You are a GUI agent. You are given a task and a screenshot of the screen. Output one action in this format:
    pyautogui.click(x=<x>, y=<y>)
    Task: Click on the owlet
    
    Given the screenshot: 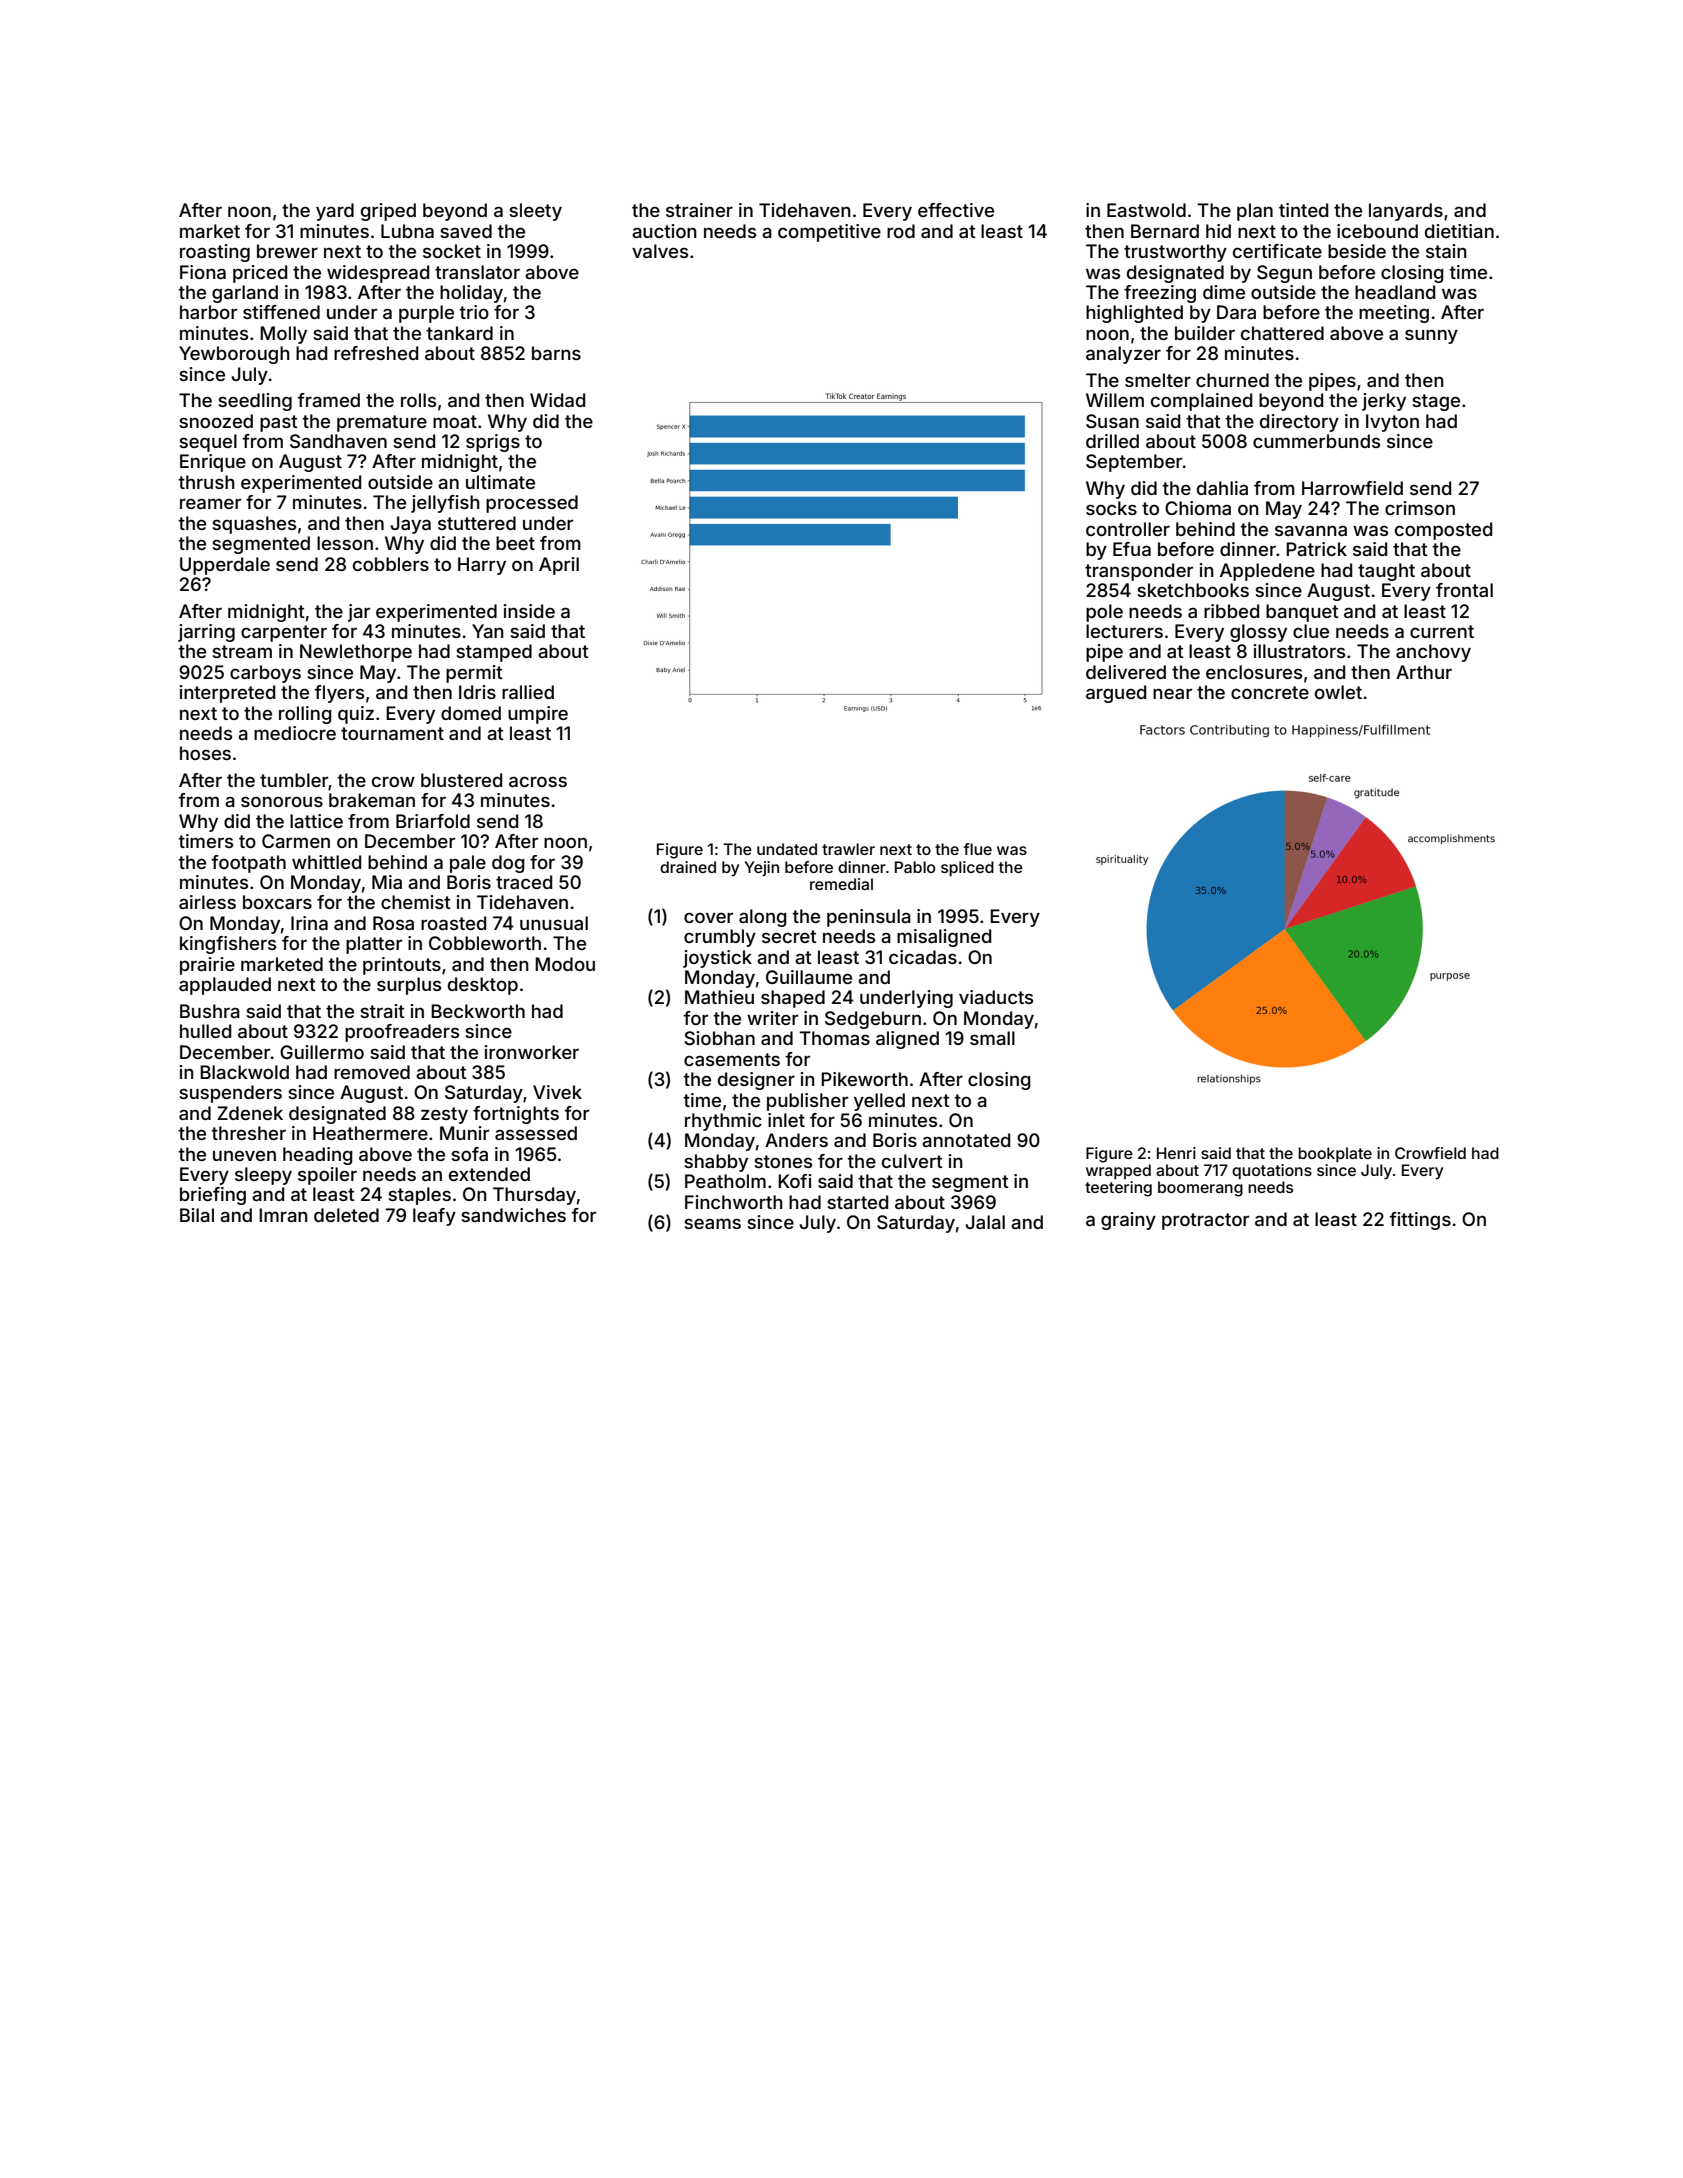 What is the action you would take?
    pyautogui.click(x=1338, y=692)
